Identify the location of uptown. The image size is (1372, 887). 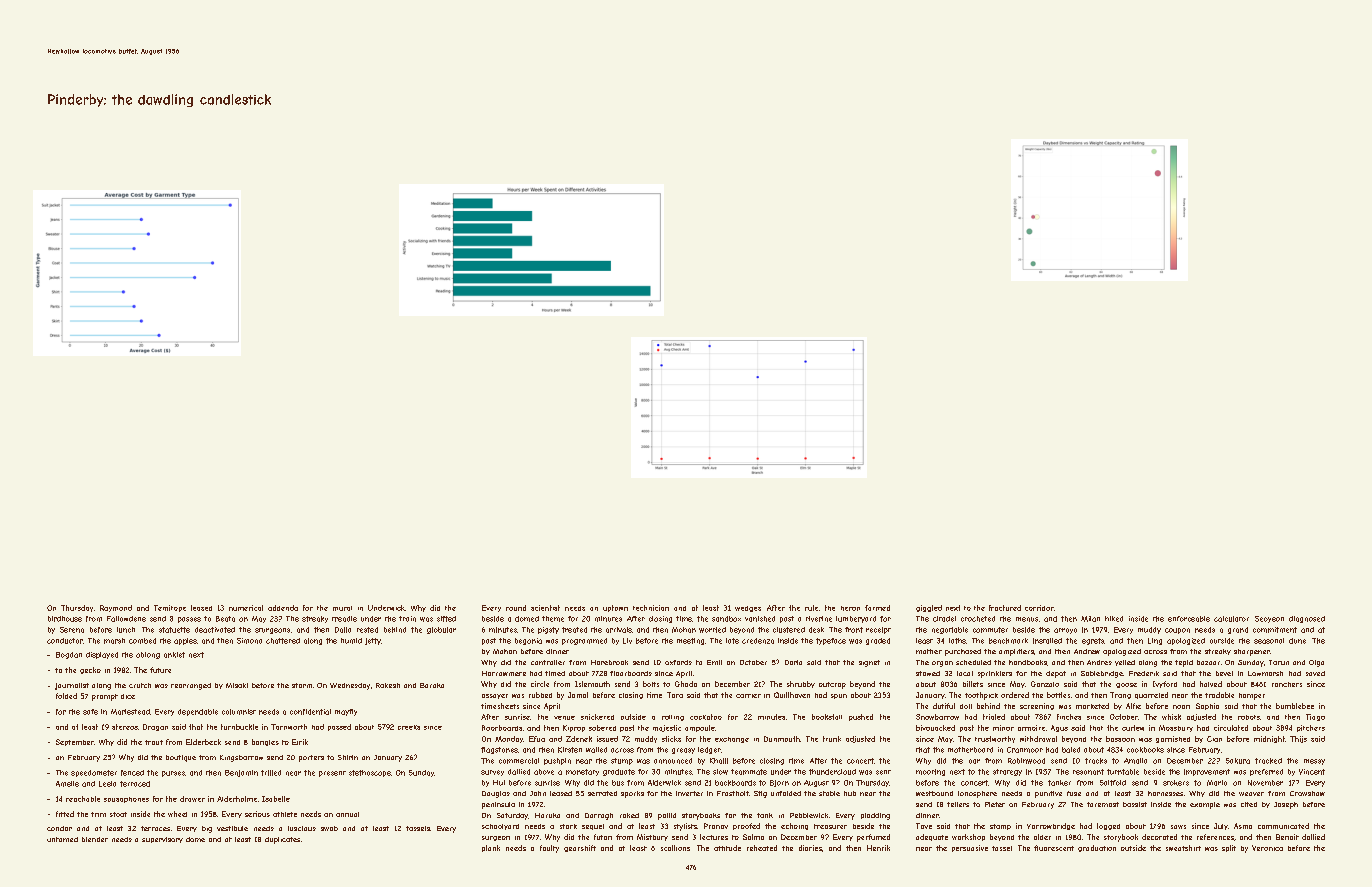
(615, 608).
